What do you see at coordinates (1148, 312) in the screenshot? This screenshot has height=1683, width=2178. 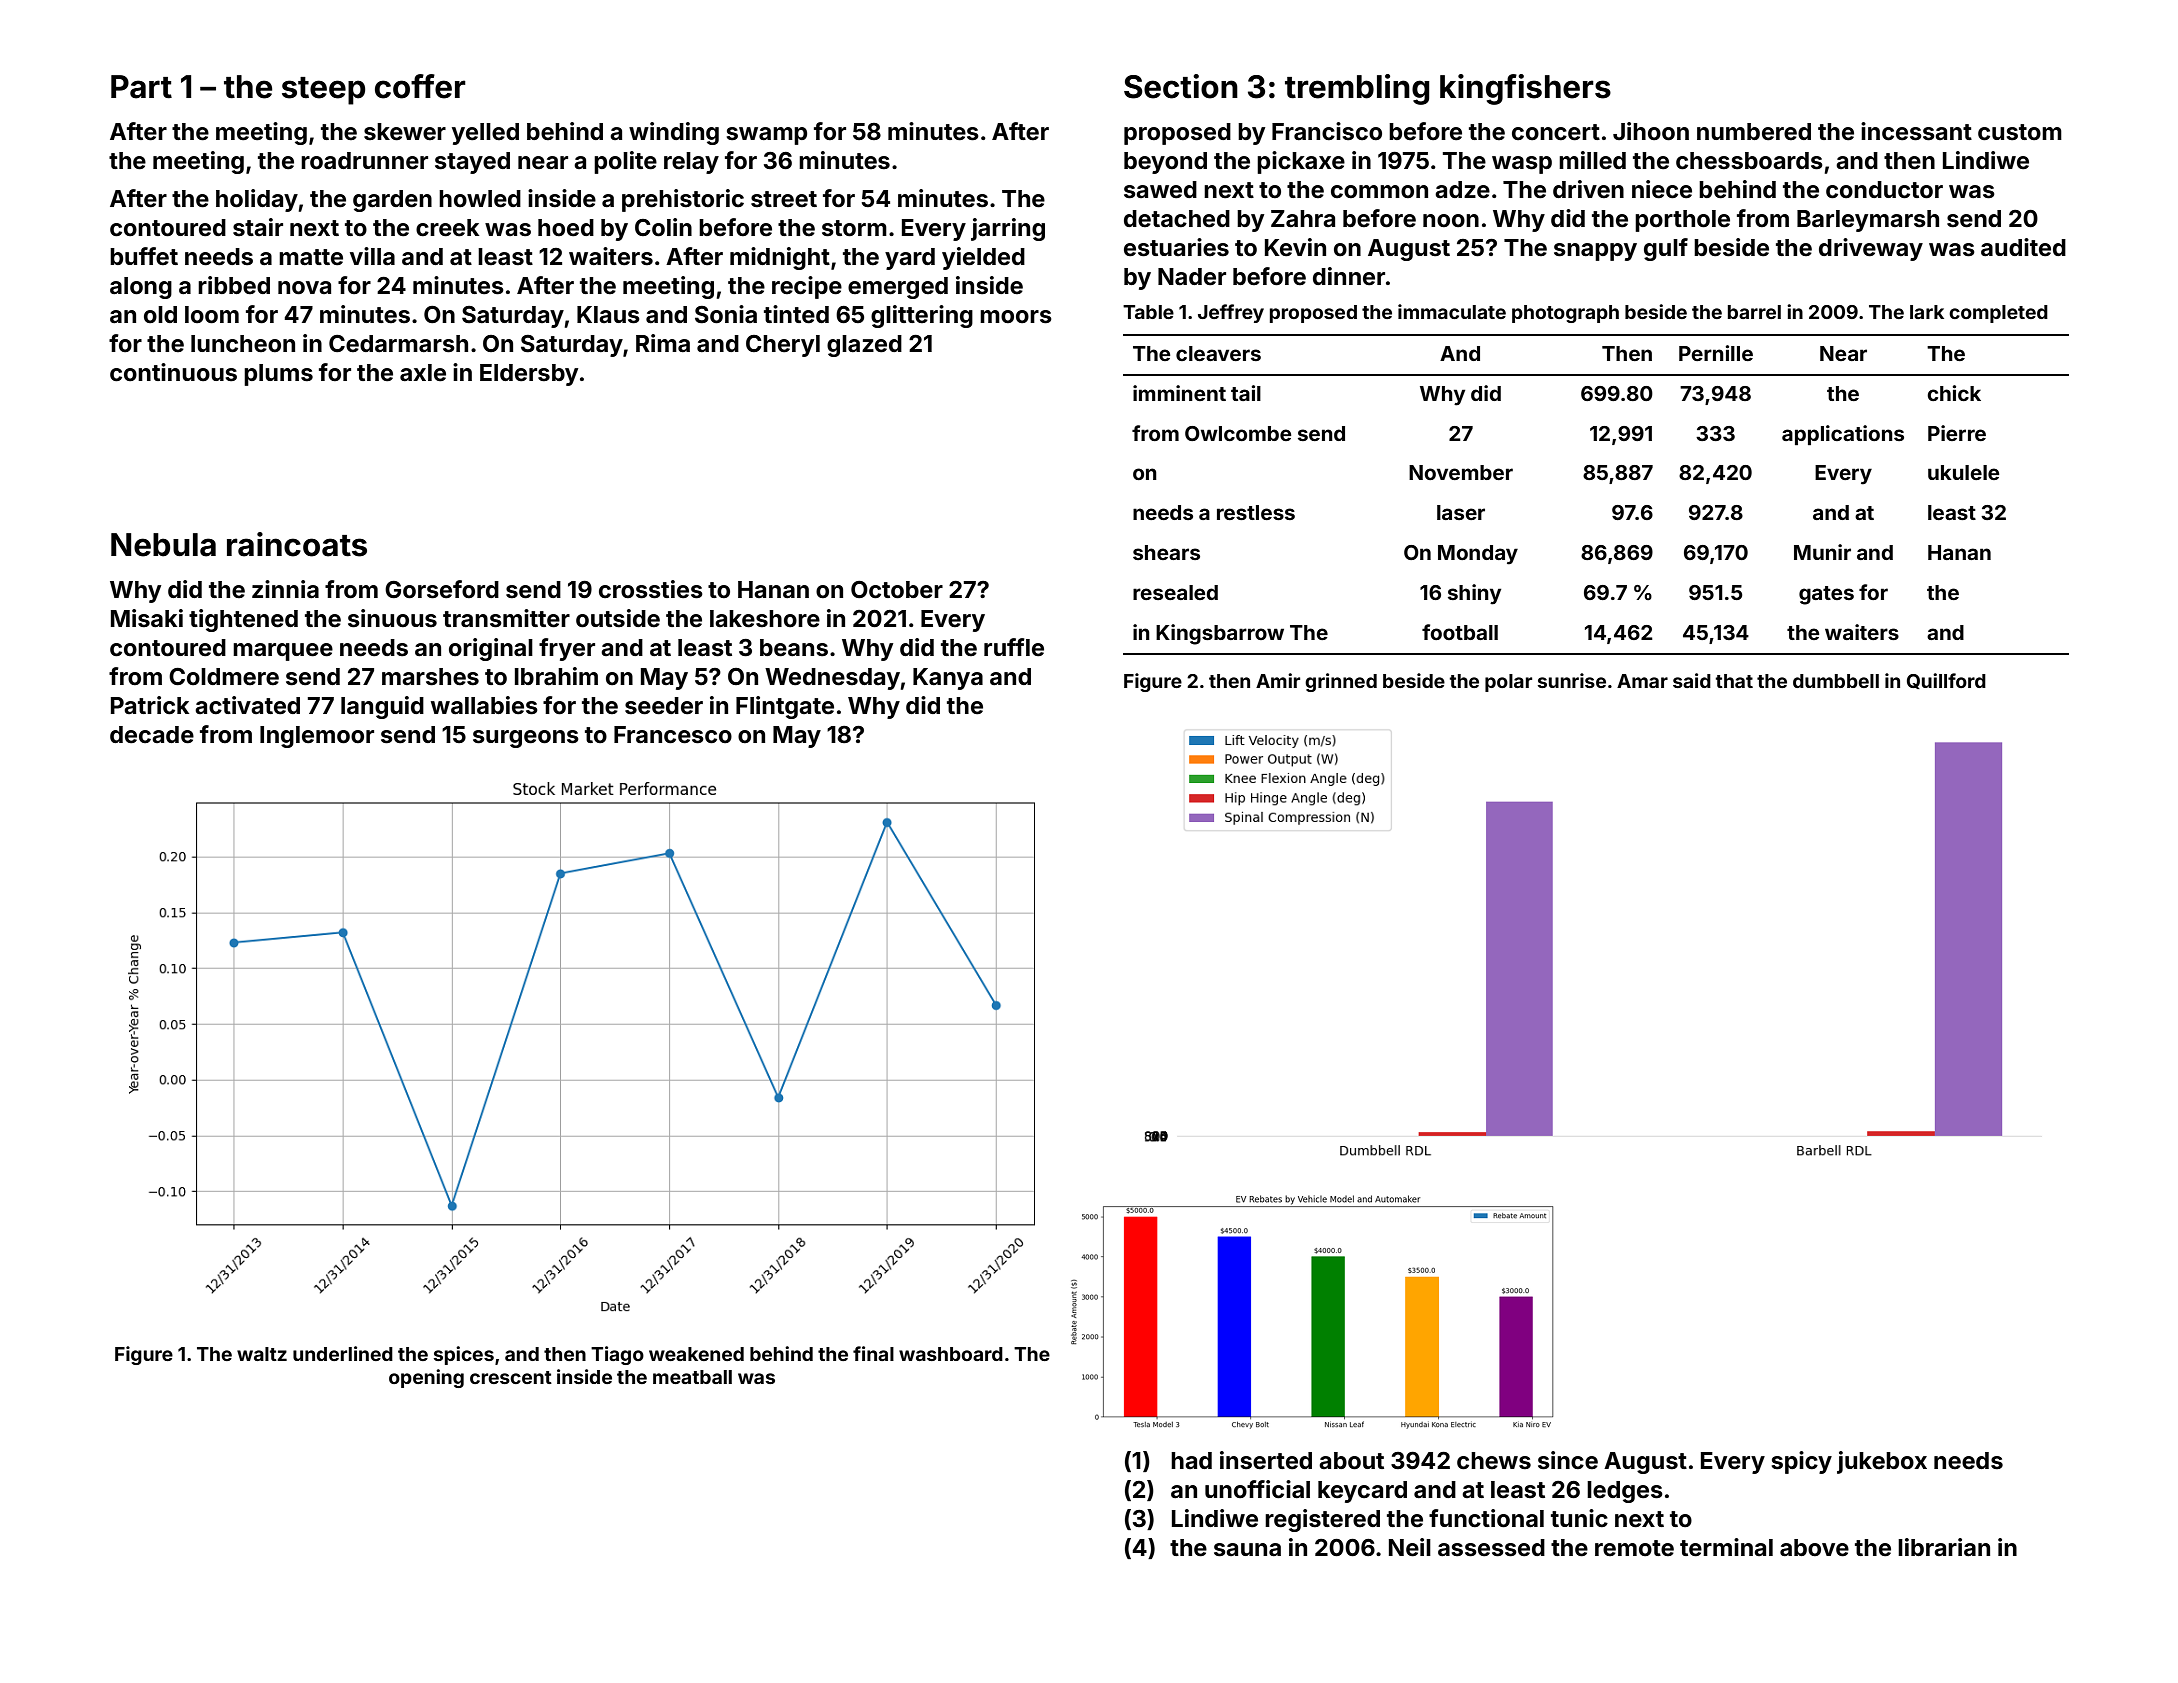 I see `Table` at bounding box center [1148, 312].
